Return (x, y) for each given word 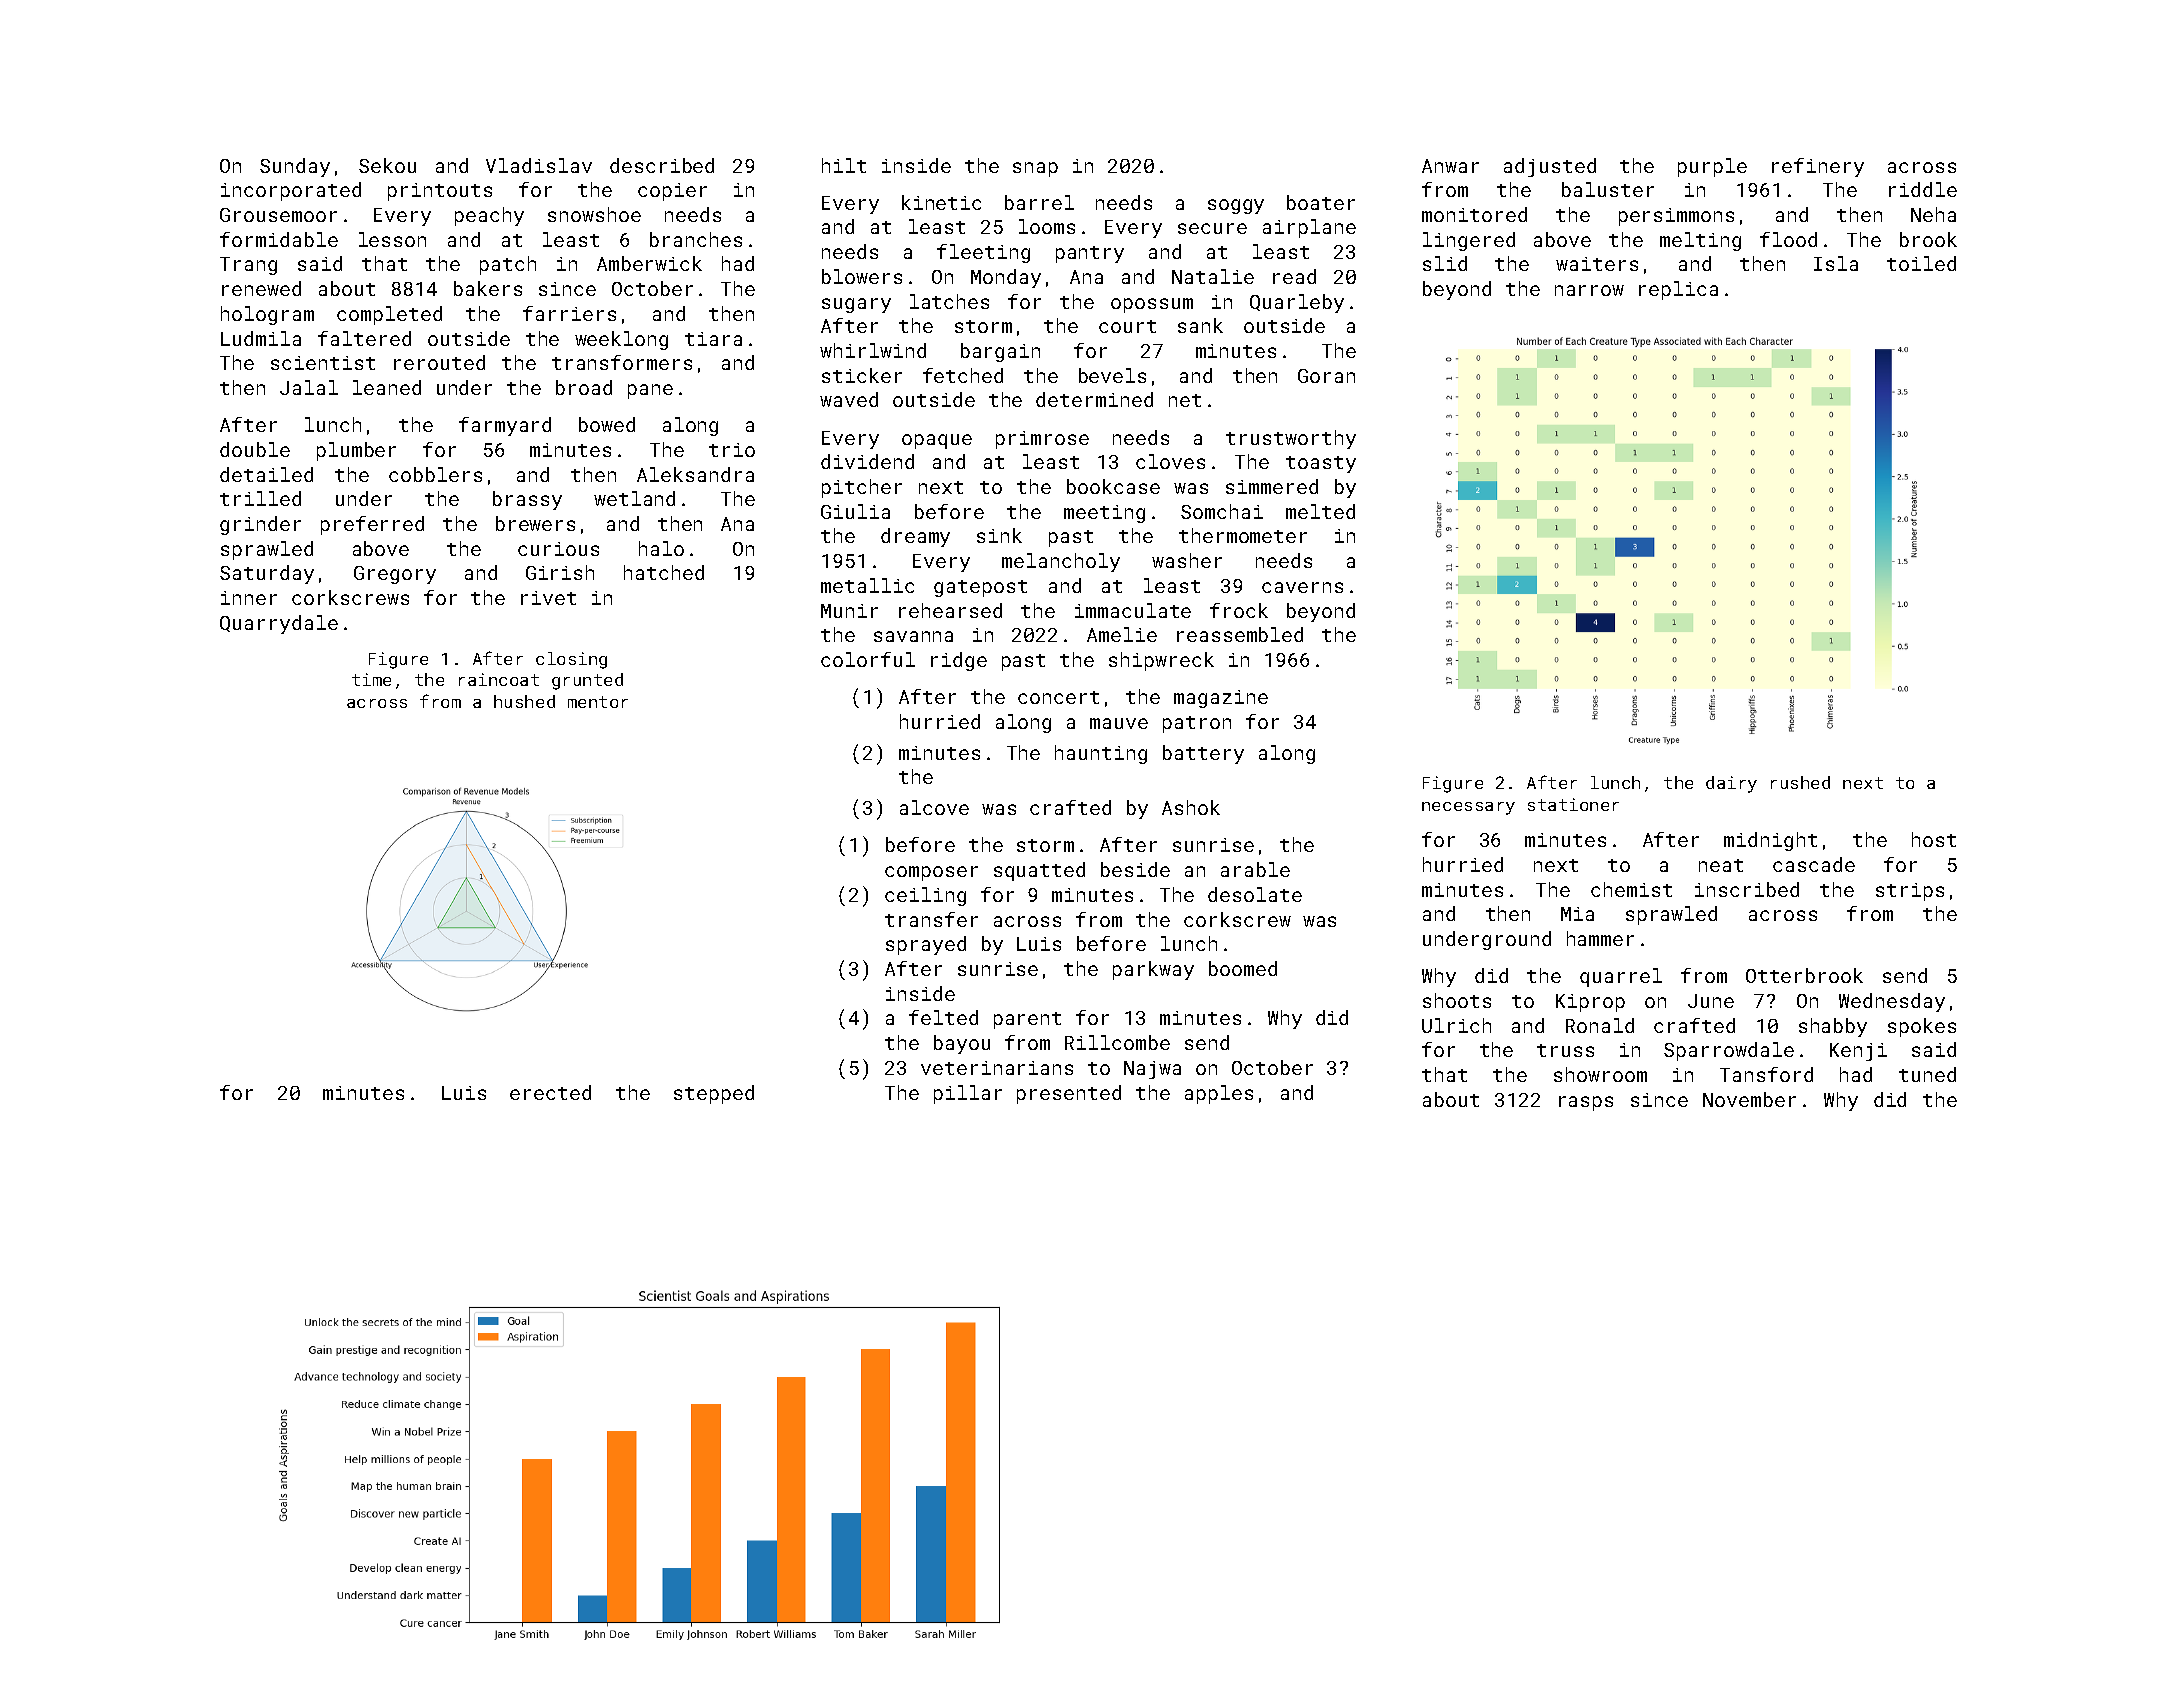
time (371, 679)
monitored (1474, 214)
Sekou (387, 165)
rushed (1800, 782)
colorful (868, 659)
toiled (1921, 263)
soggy (1236, 206)
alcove (934, 807)
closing (571, 660)
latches (949, 301)
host (1934, 839)
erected (550, 1092)
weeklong (621, 340)
